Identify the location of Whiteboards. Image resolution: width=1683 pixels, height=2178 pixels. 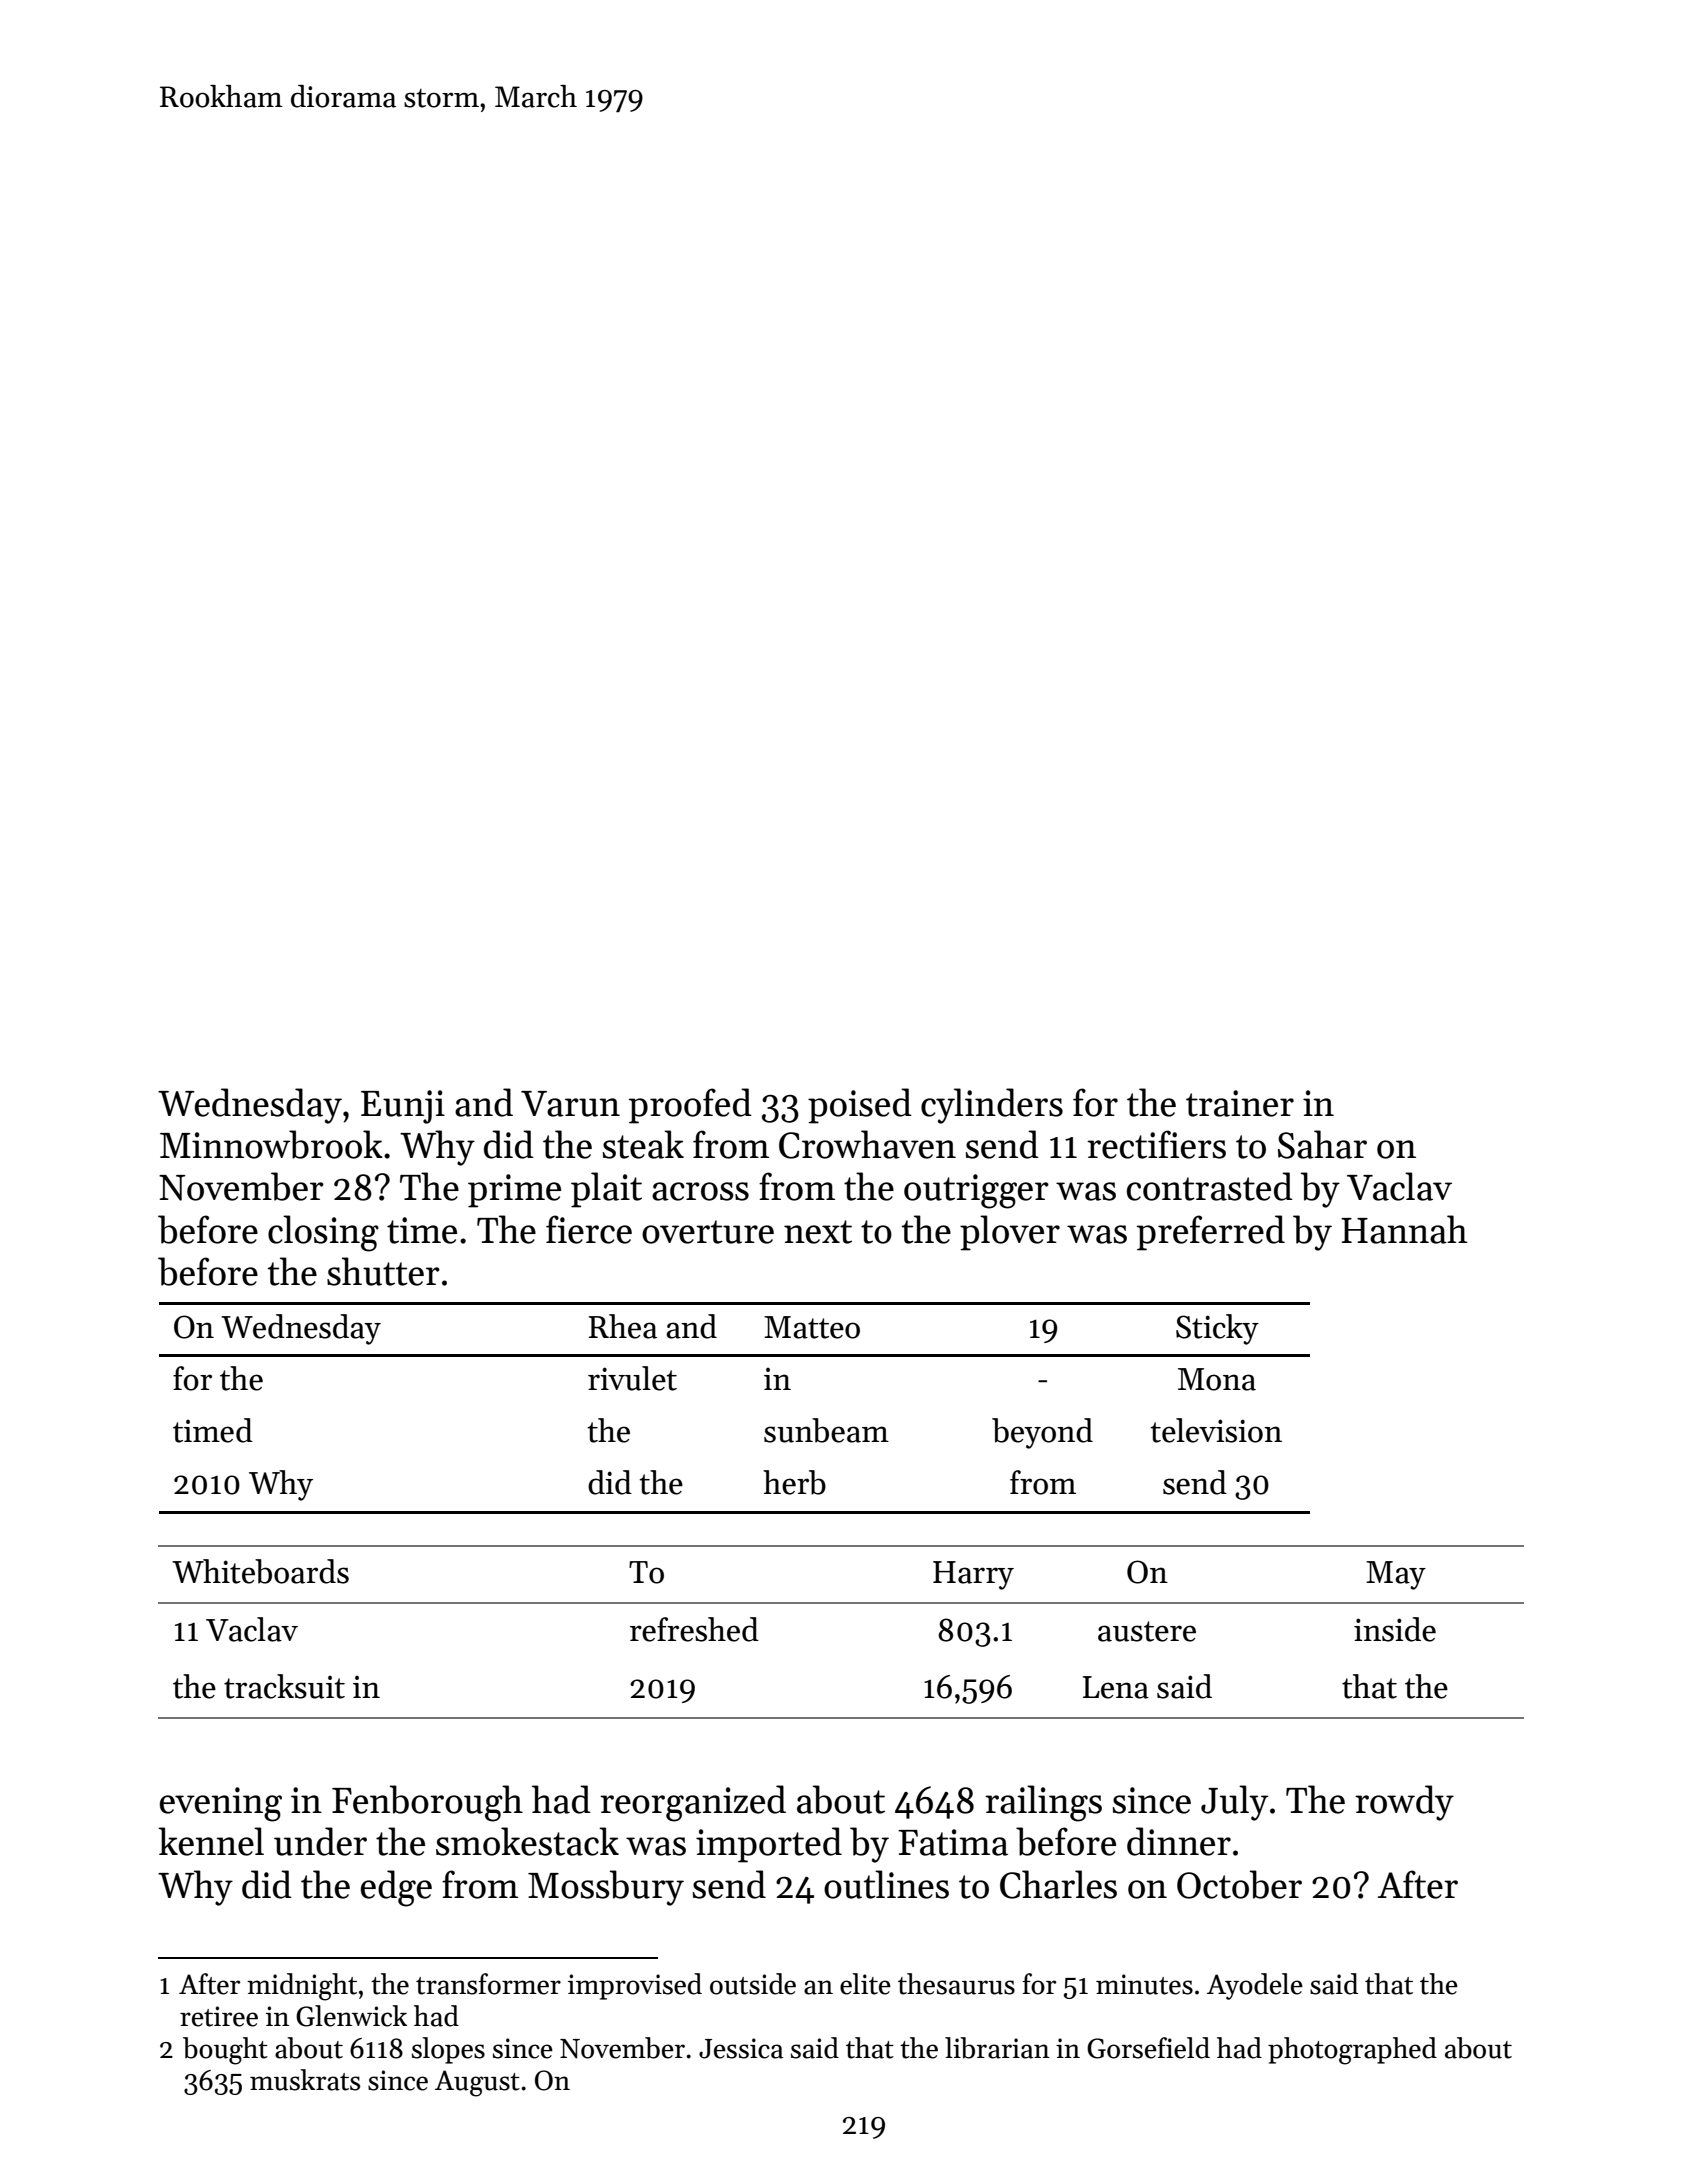
(260, 1571).
